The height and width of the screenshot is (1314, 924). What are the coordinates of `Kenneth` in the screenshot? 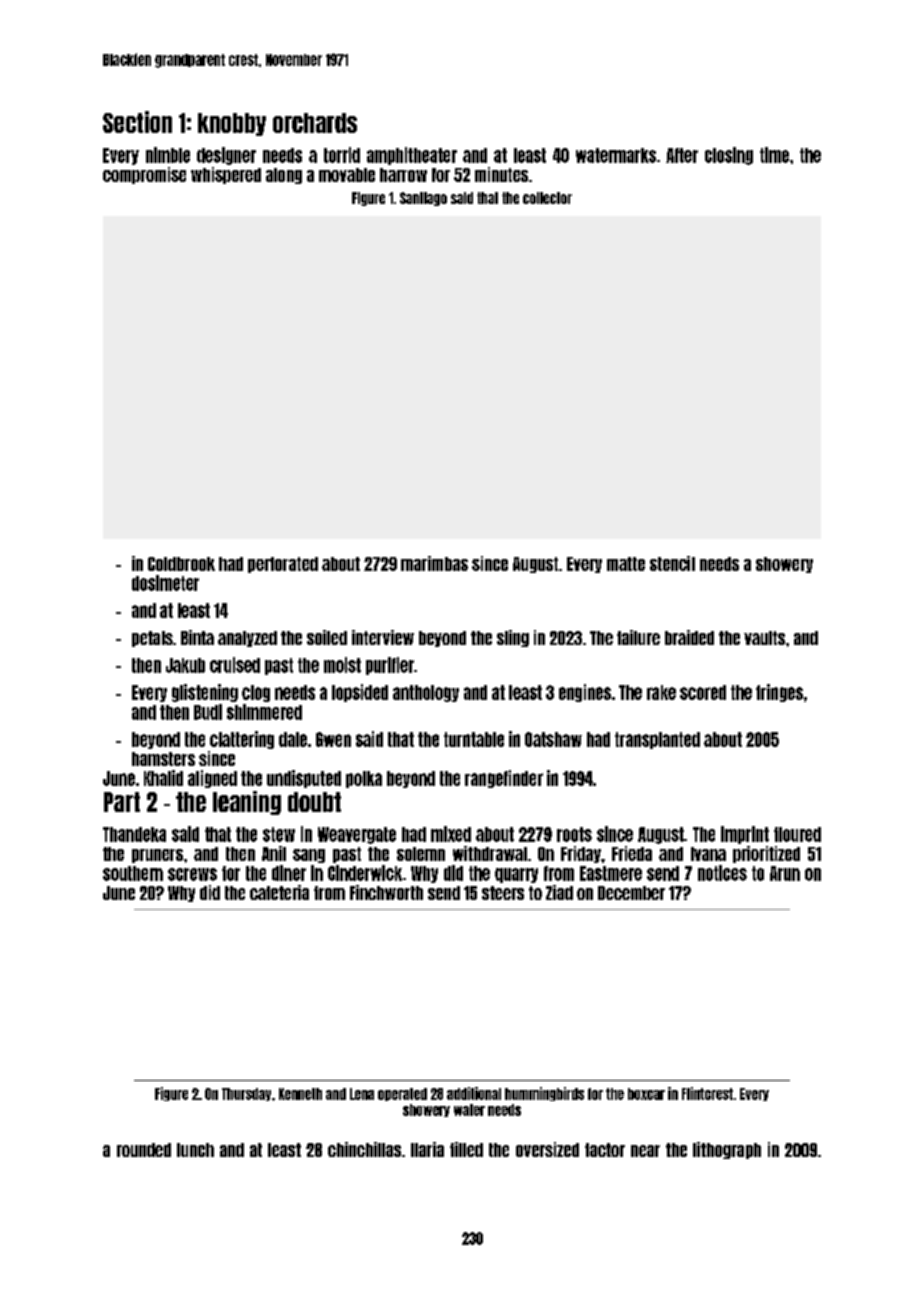 It's located at (300, 1094).
